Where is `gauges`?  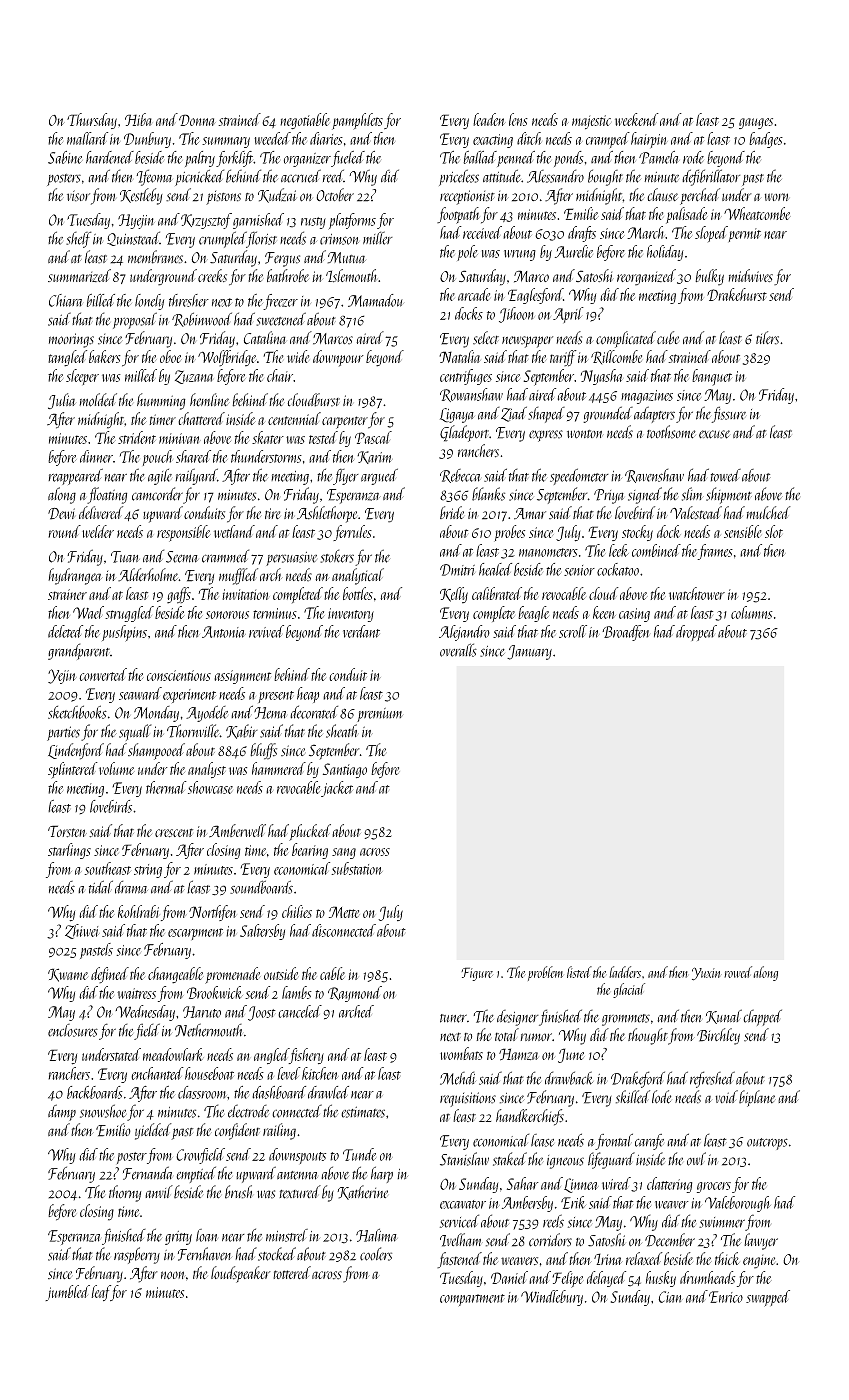 gauges is located at coordinates (756, 123).
